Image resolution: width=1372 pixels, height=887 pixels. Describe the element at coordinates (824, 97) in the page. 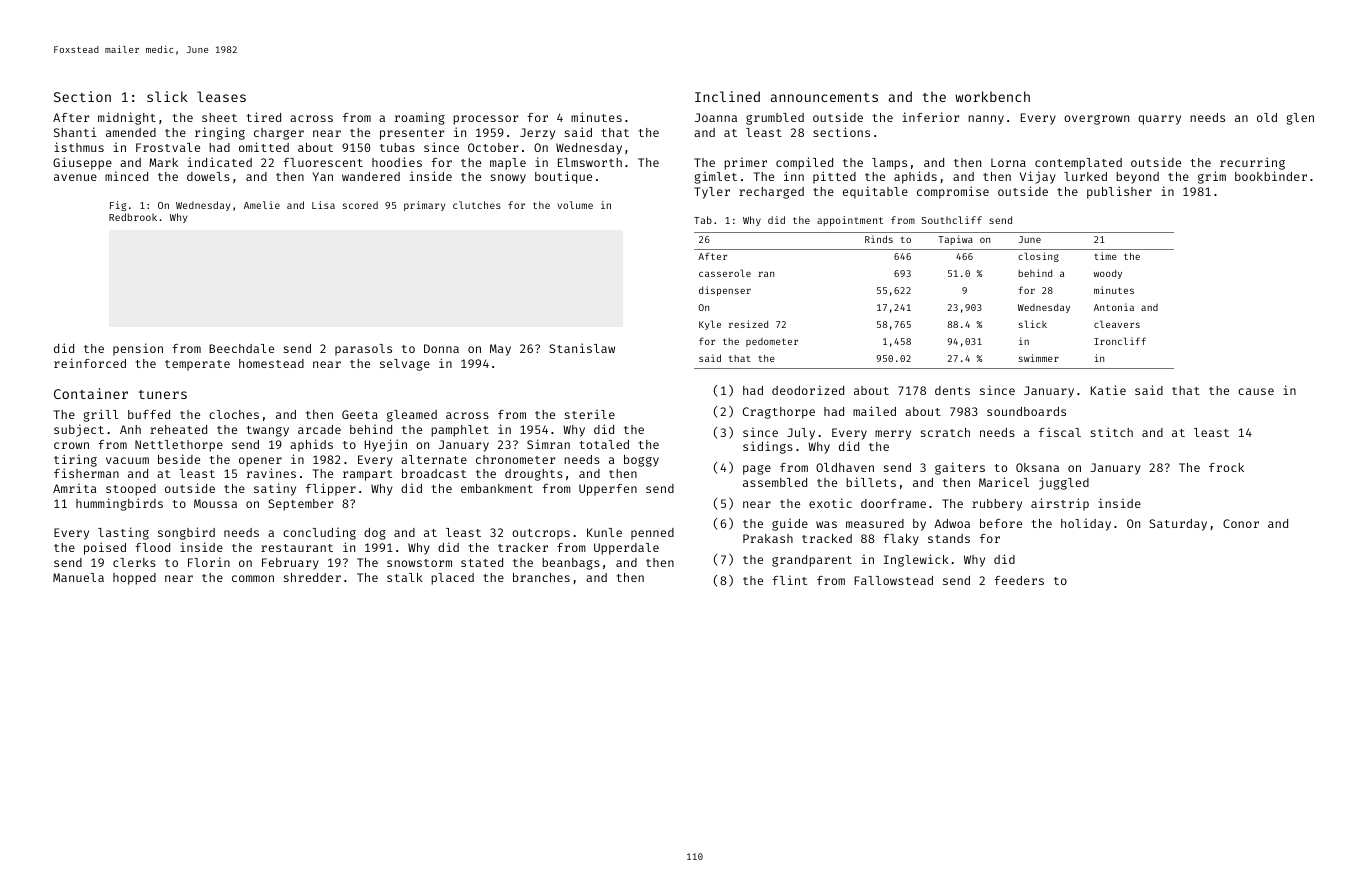

I see `announcements` at that location.
